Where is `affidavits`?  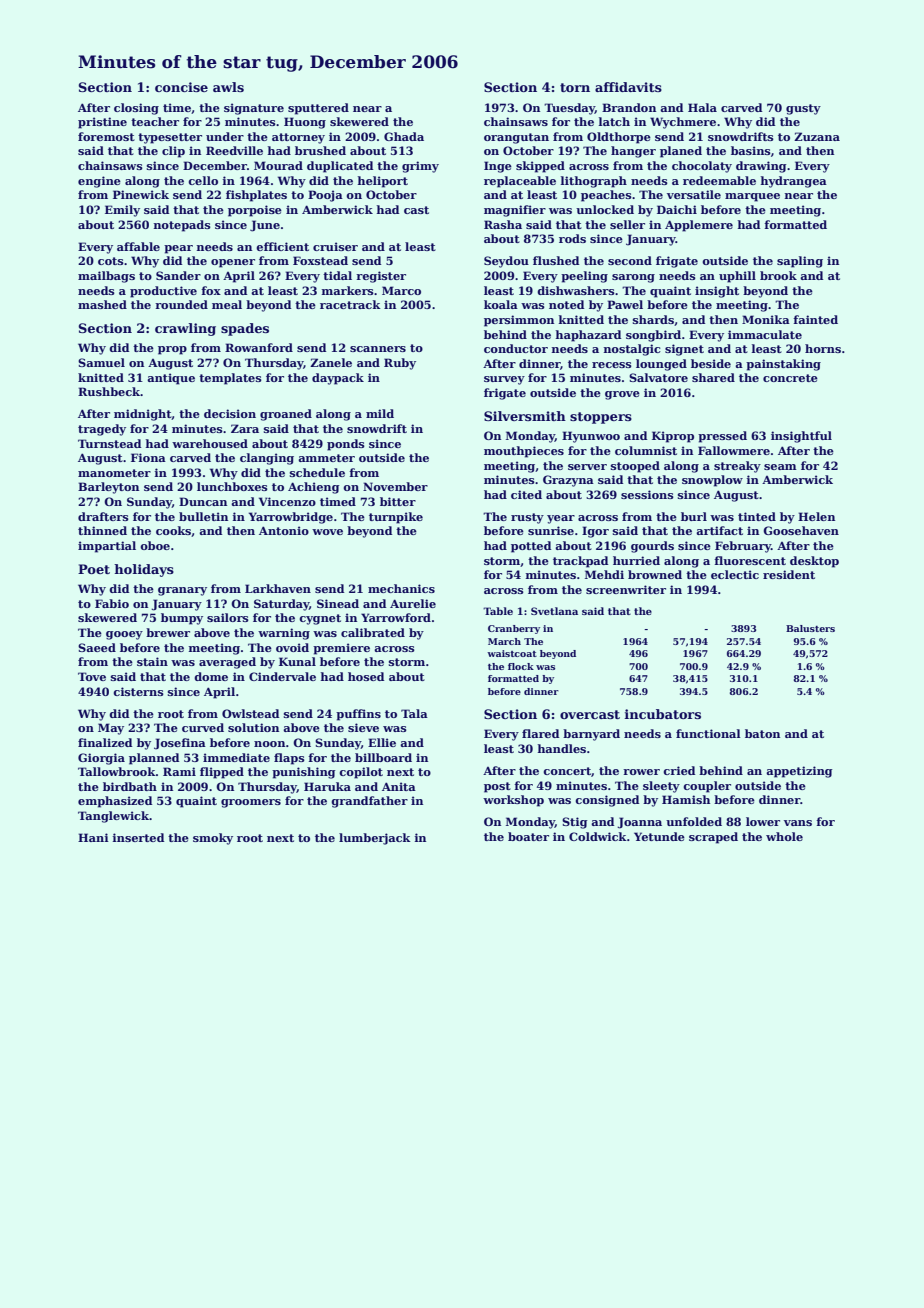 affidavits is located at coordinates (628, 87).
